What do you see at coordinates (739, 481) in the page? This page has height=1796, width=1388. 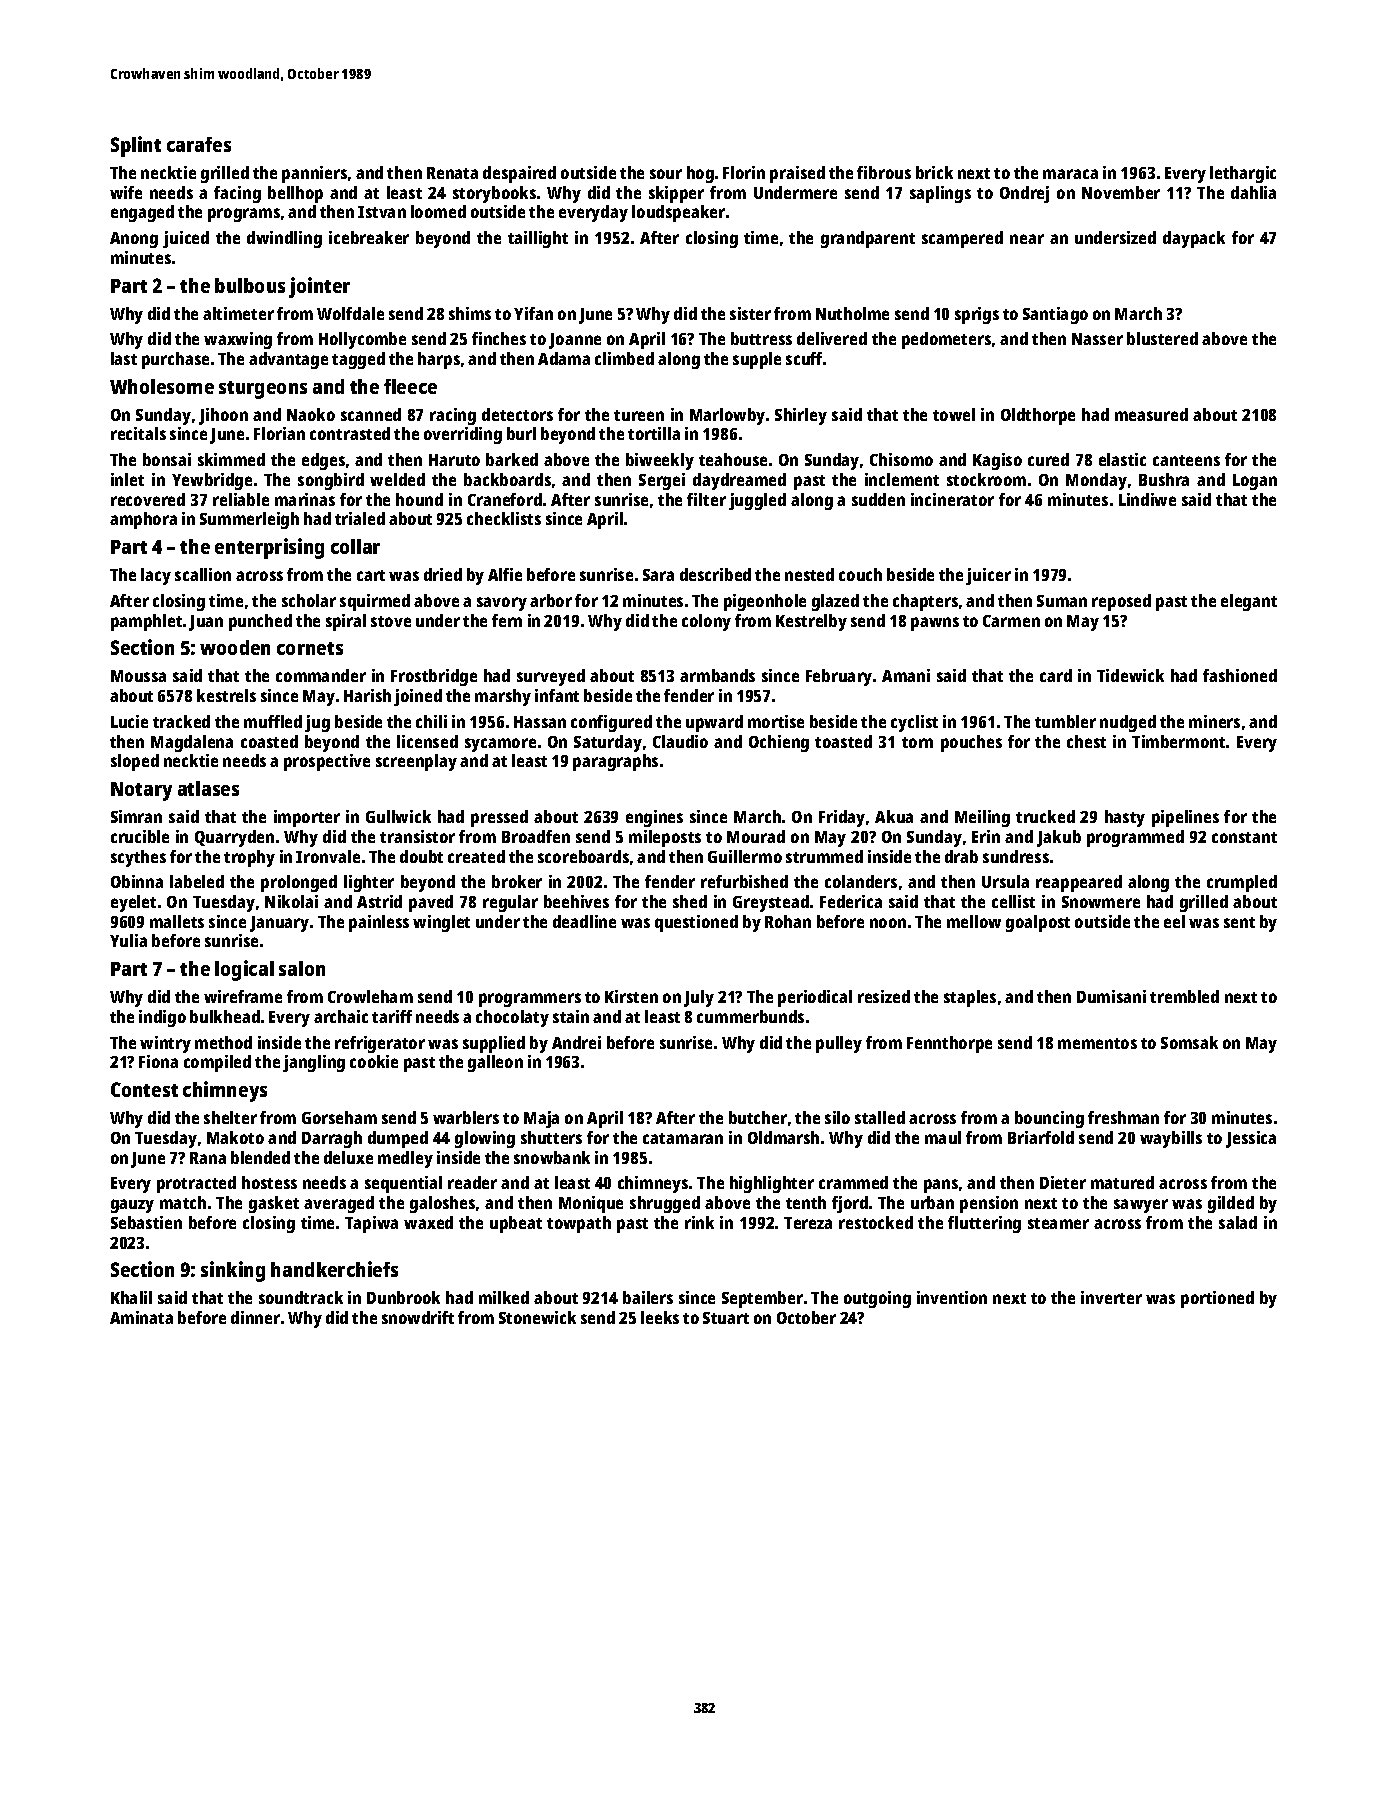 I see `daydreamed` at bounding box center [739, 481].
